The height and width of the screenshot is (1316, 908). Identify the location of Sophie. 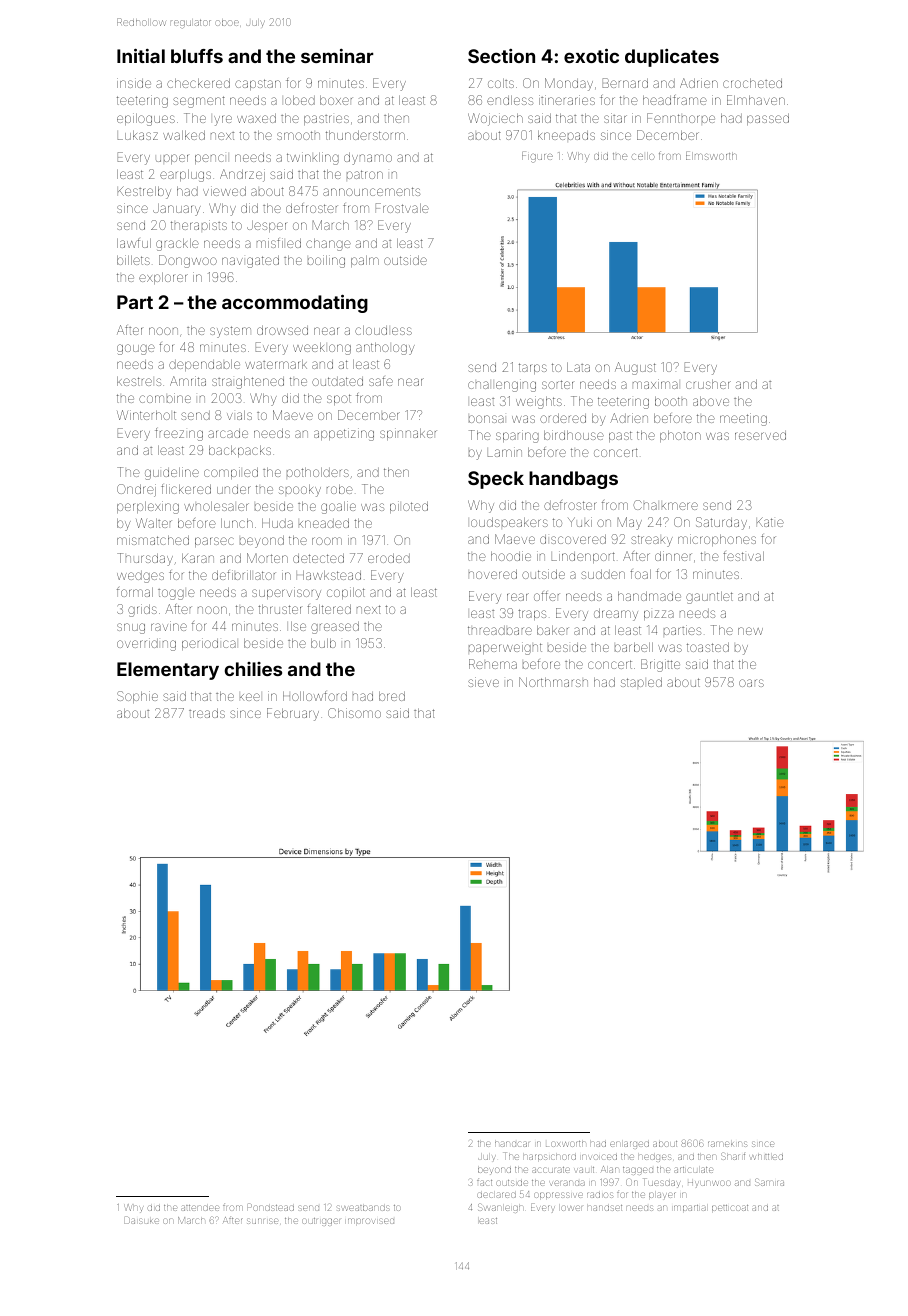
(137, 697).
